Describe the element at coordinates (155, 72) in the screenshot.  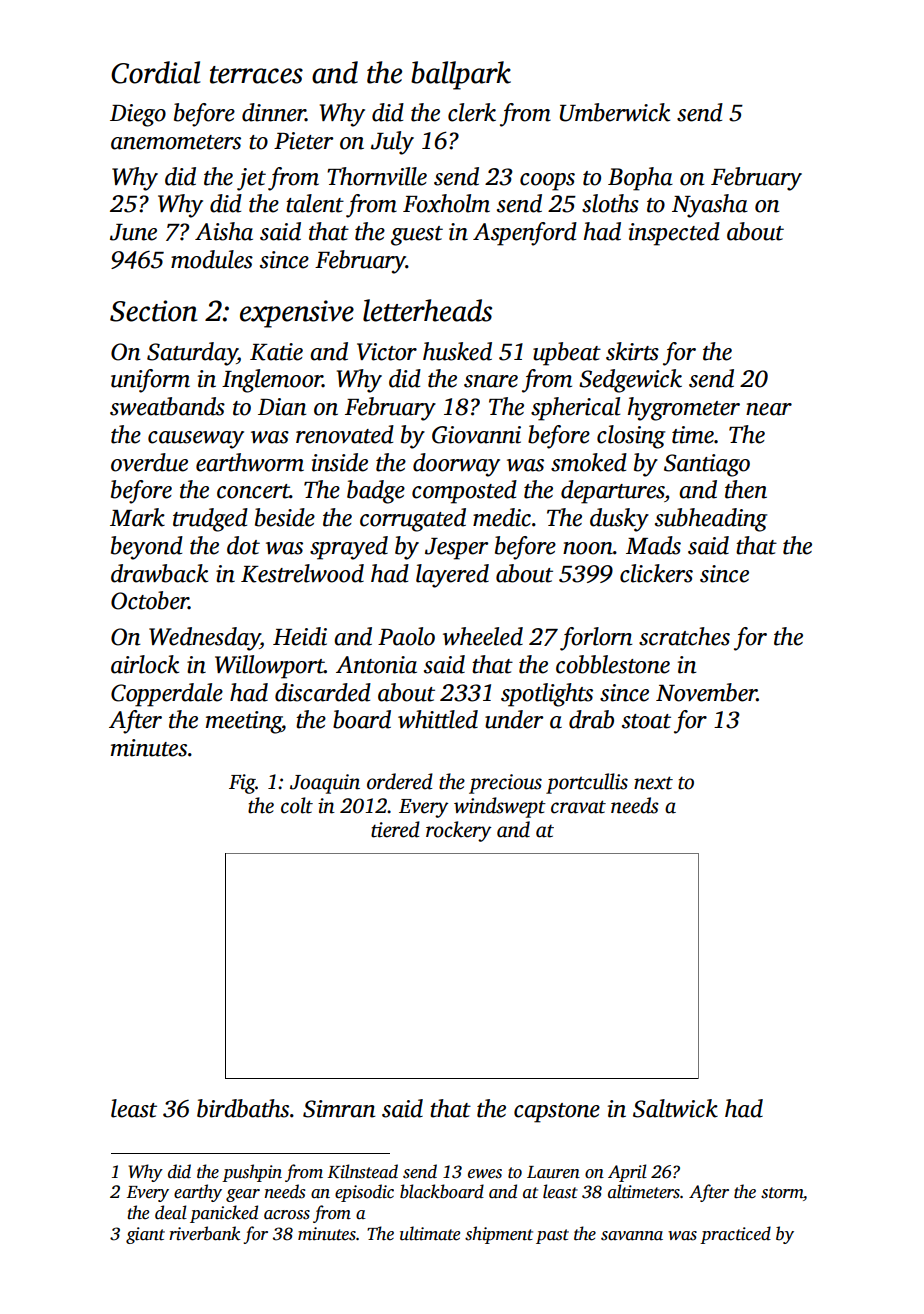
I see `Cordial` at that location.
